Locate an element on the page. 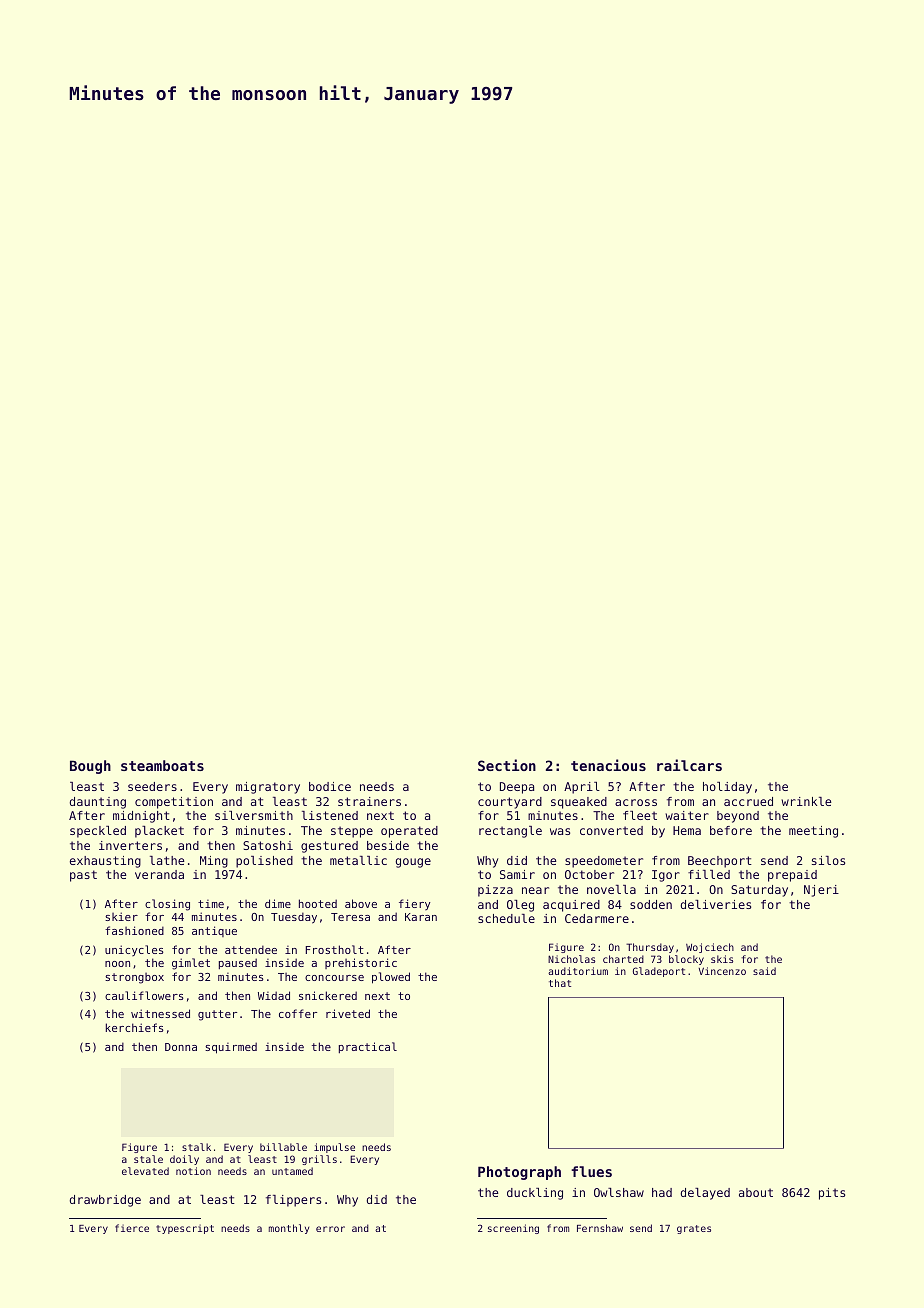  drawbridge is located at coordinates (105, 1201).
